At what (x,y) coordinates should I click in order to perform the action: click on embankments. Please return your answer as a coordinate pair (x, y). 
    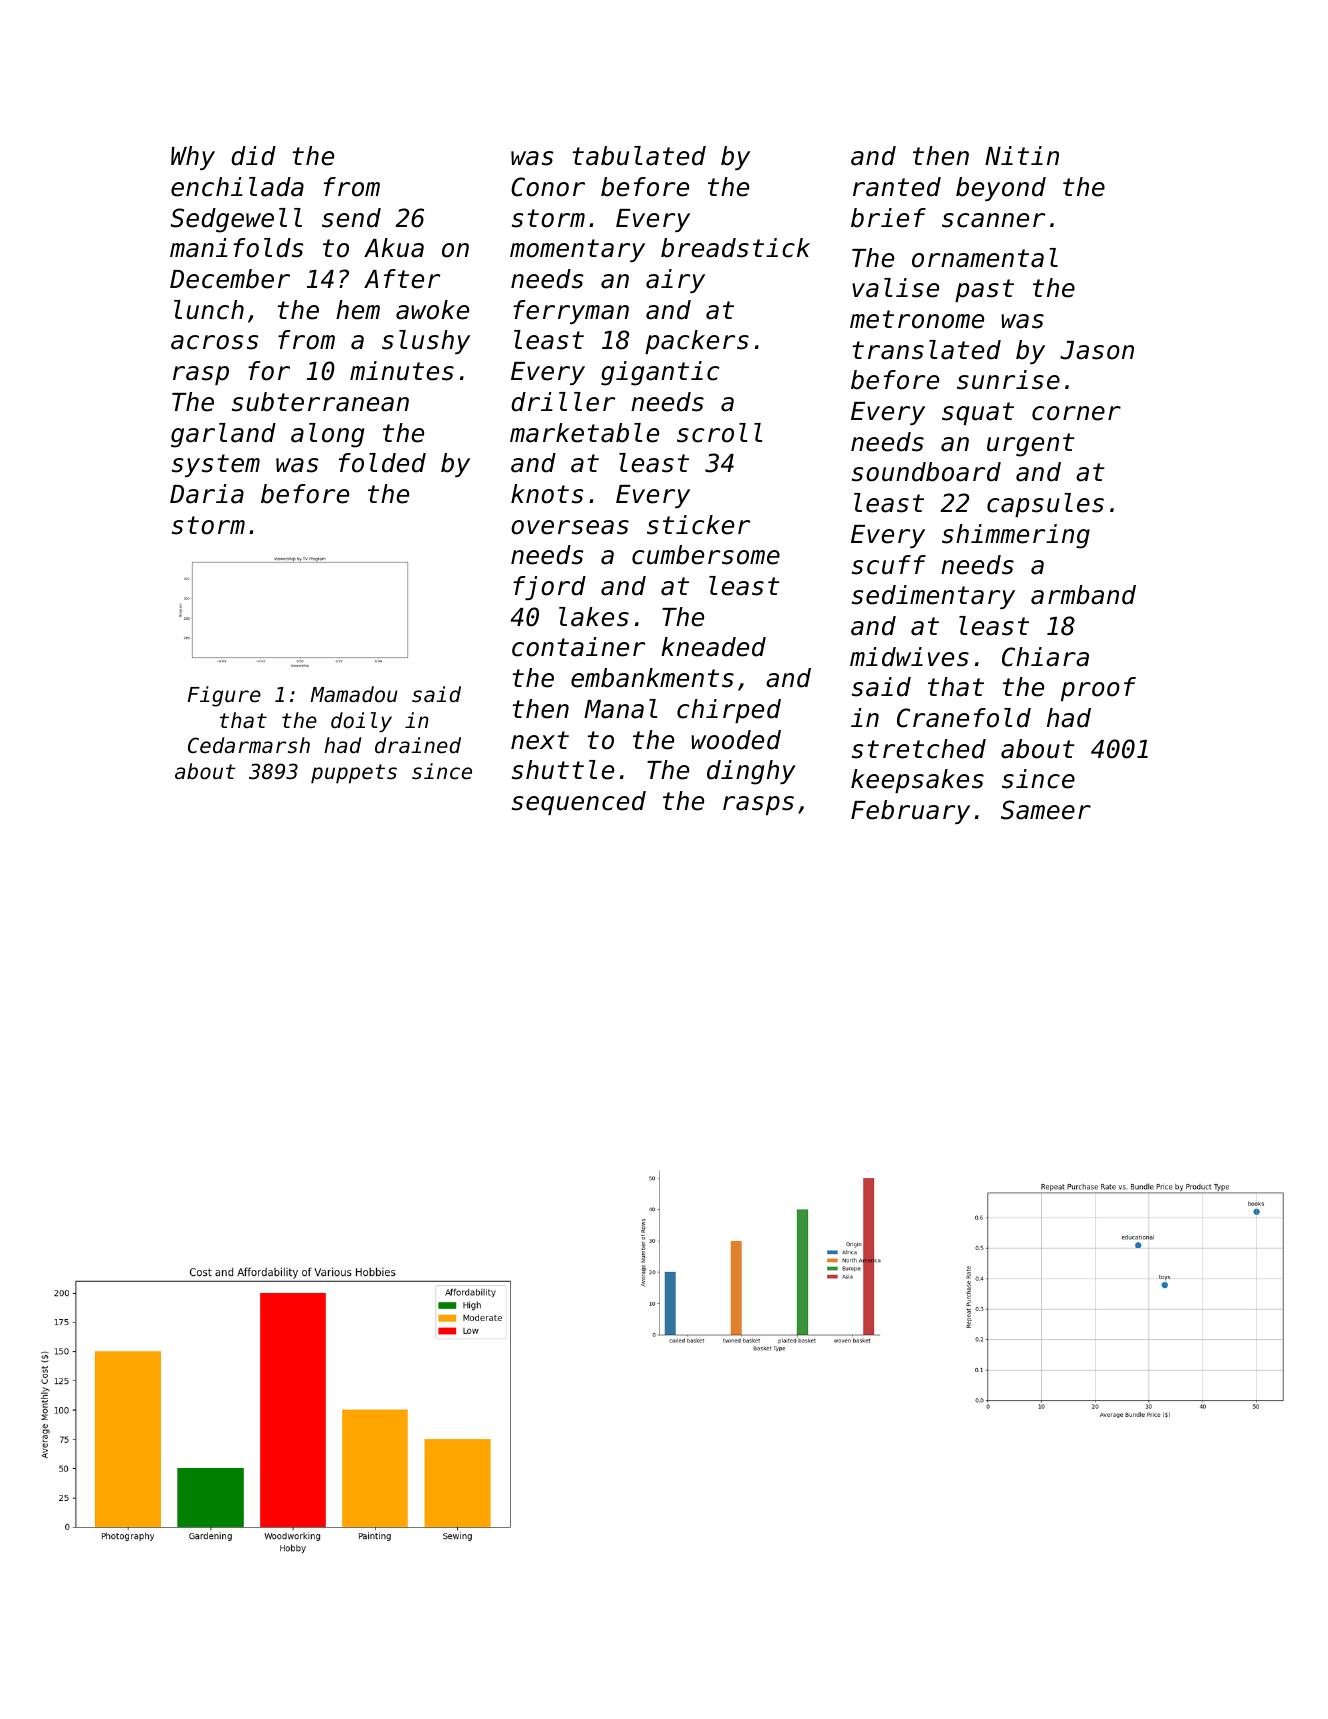
    Looking at the image, I should click on (652, 678).
